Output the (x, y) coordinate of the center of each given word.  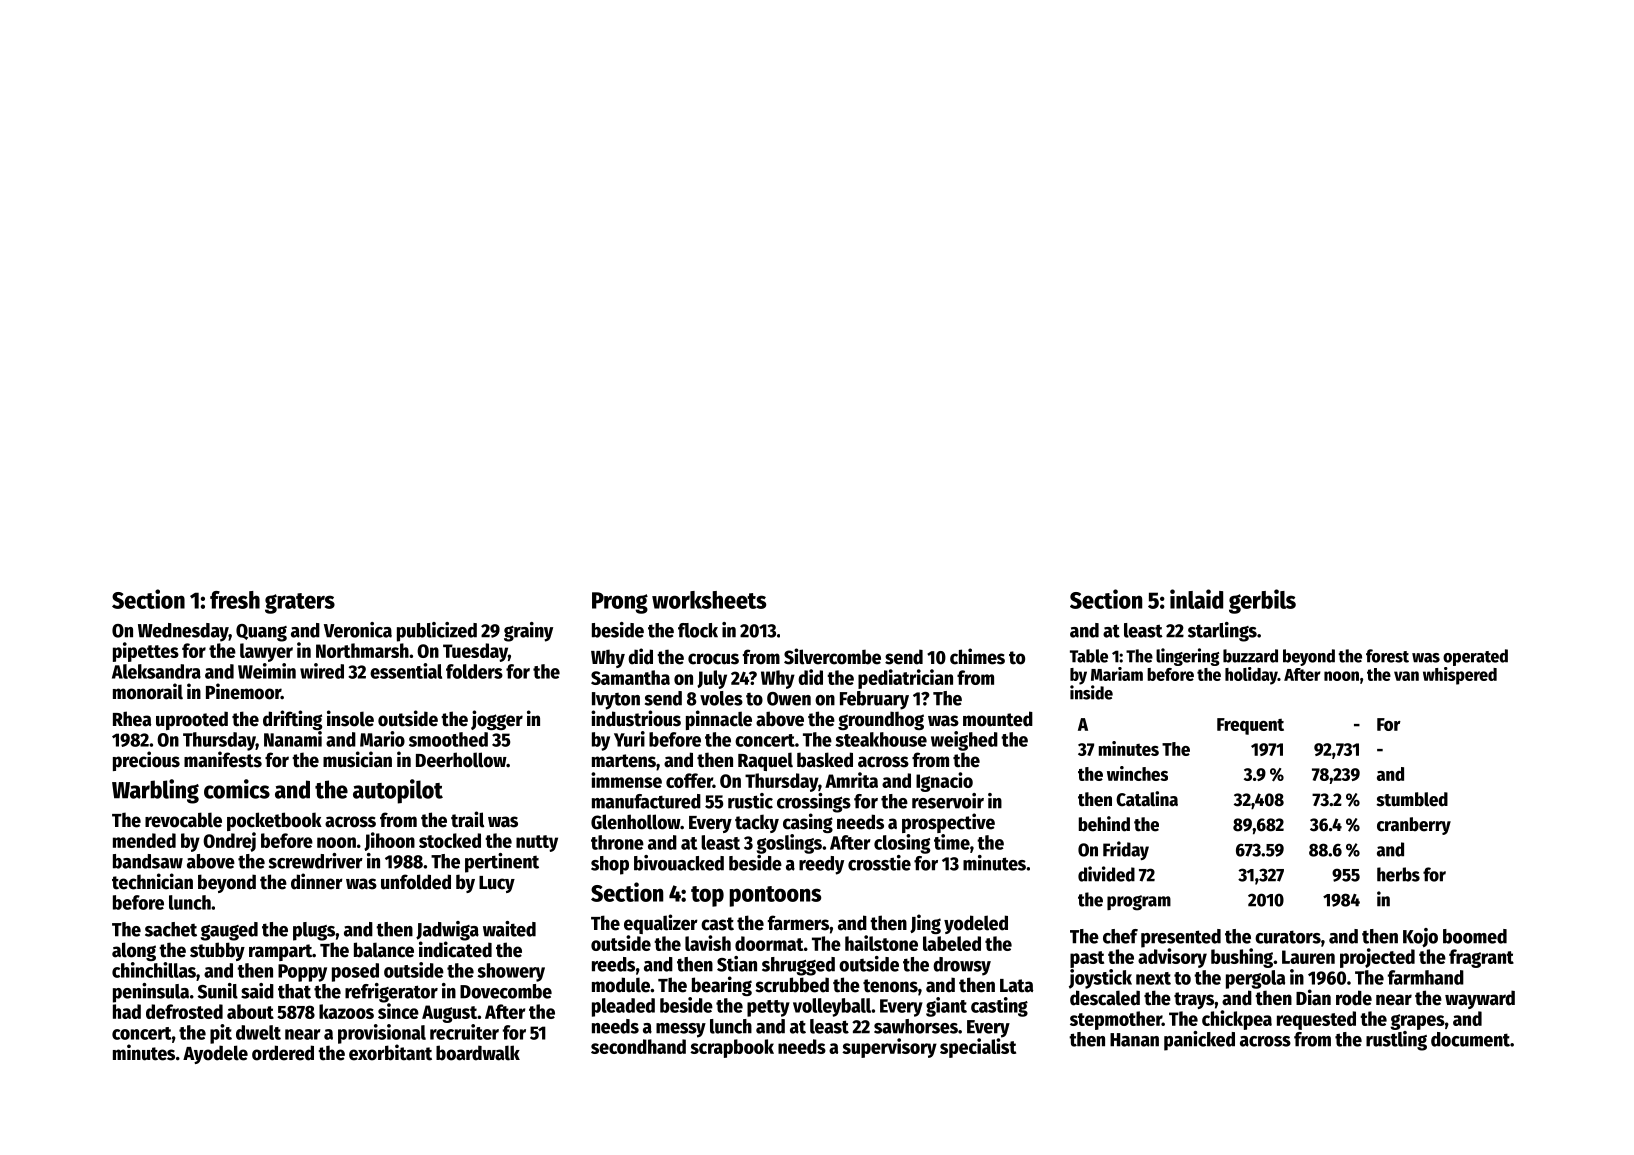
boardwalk (478, 1053)
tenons (890, 986)
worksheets (709, 600)
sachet (171, 929)
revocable (183, 820)
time (952, 842)
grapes (1418, 1022)
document (1470, 1039)
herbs (1398, 874)
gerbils (1262, 601)
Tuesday (475, 652)
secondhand (638, 1046)
